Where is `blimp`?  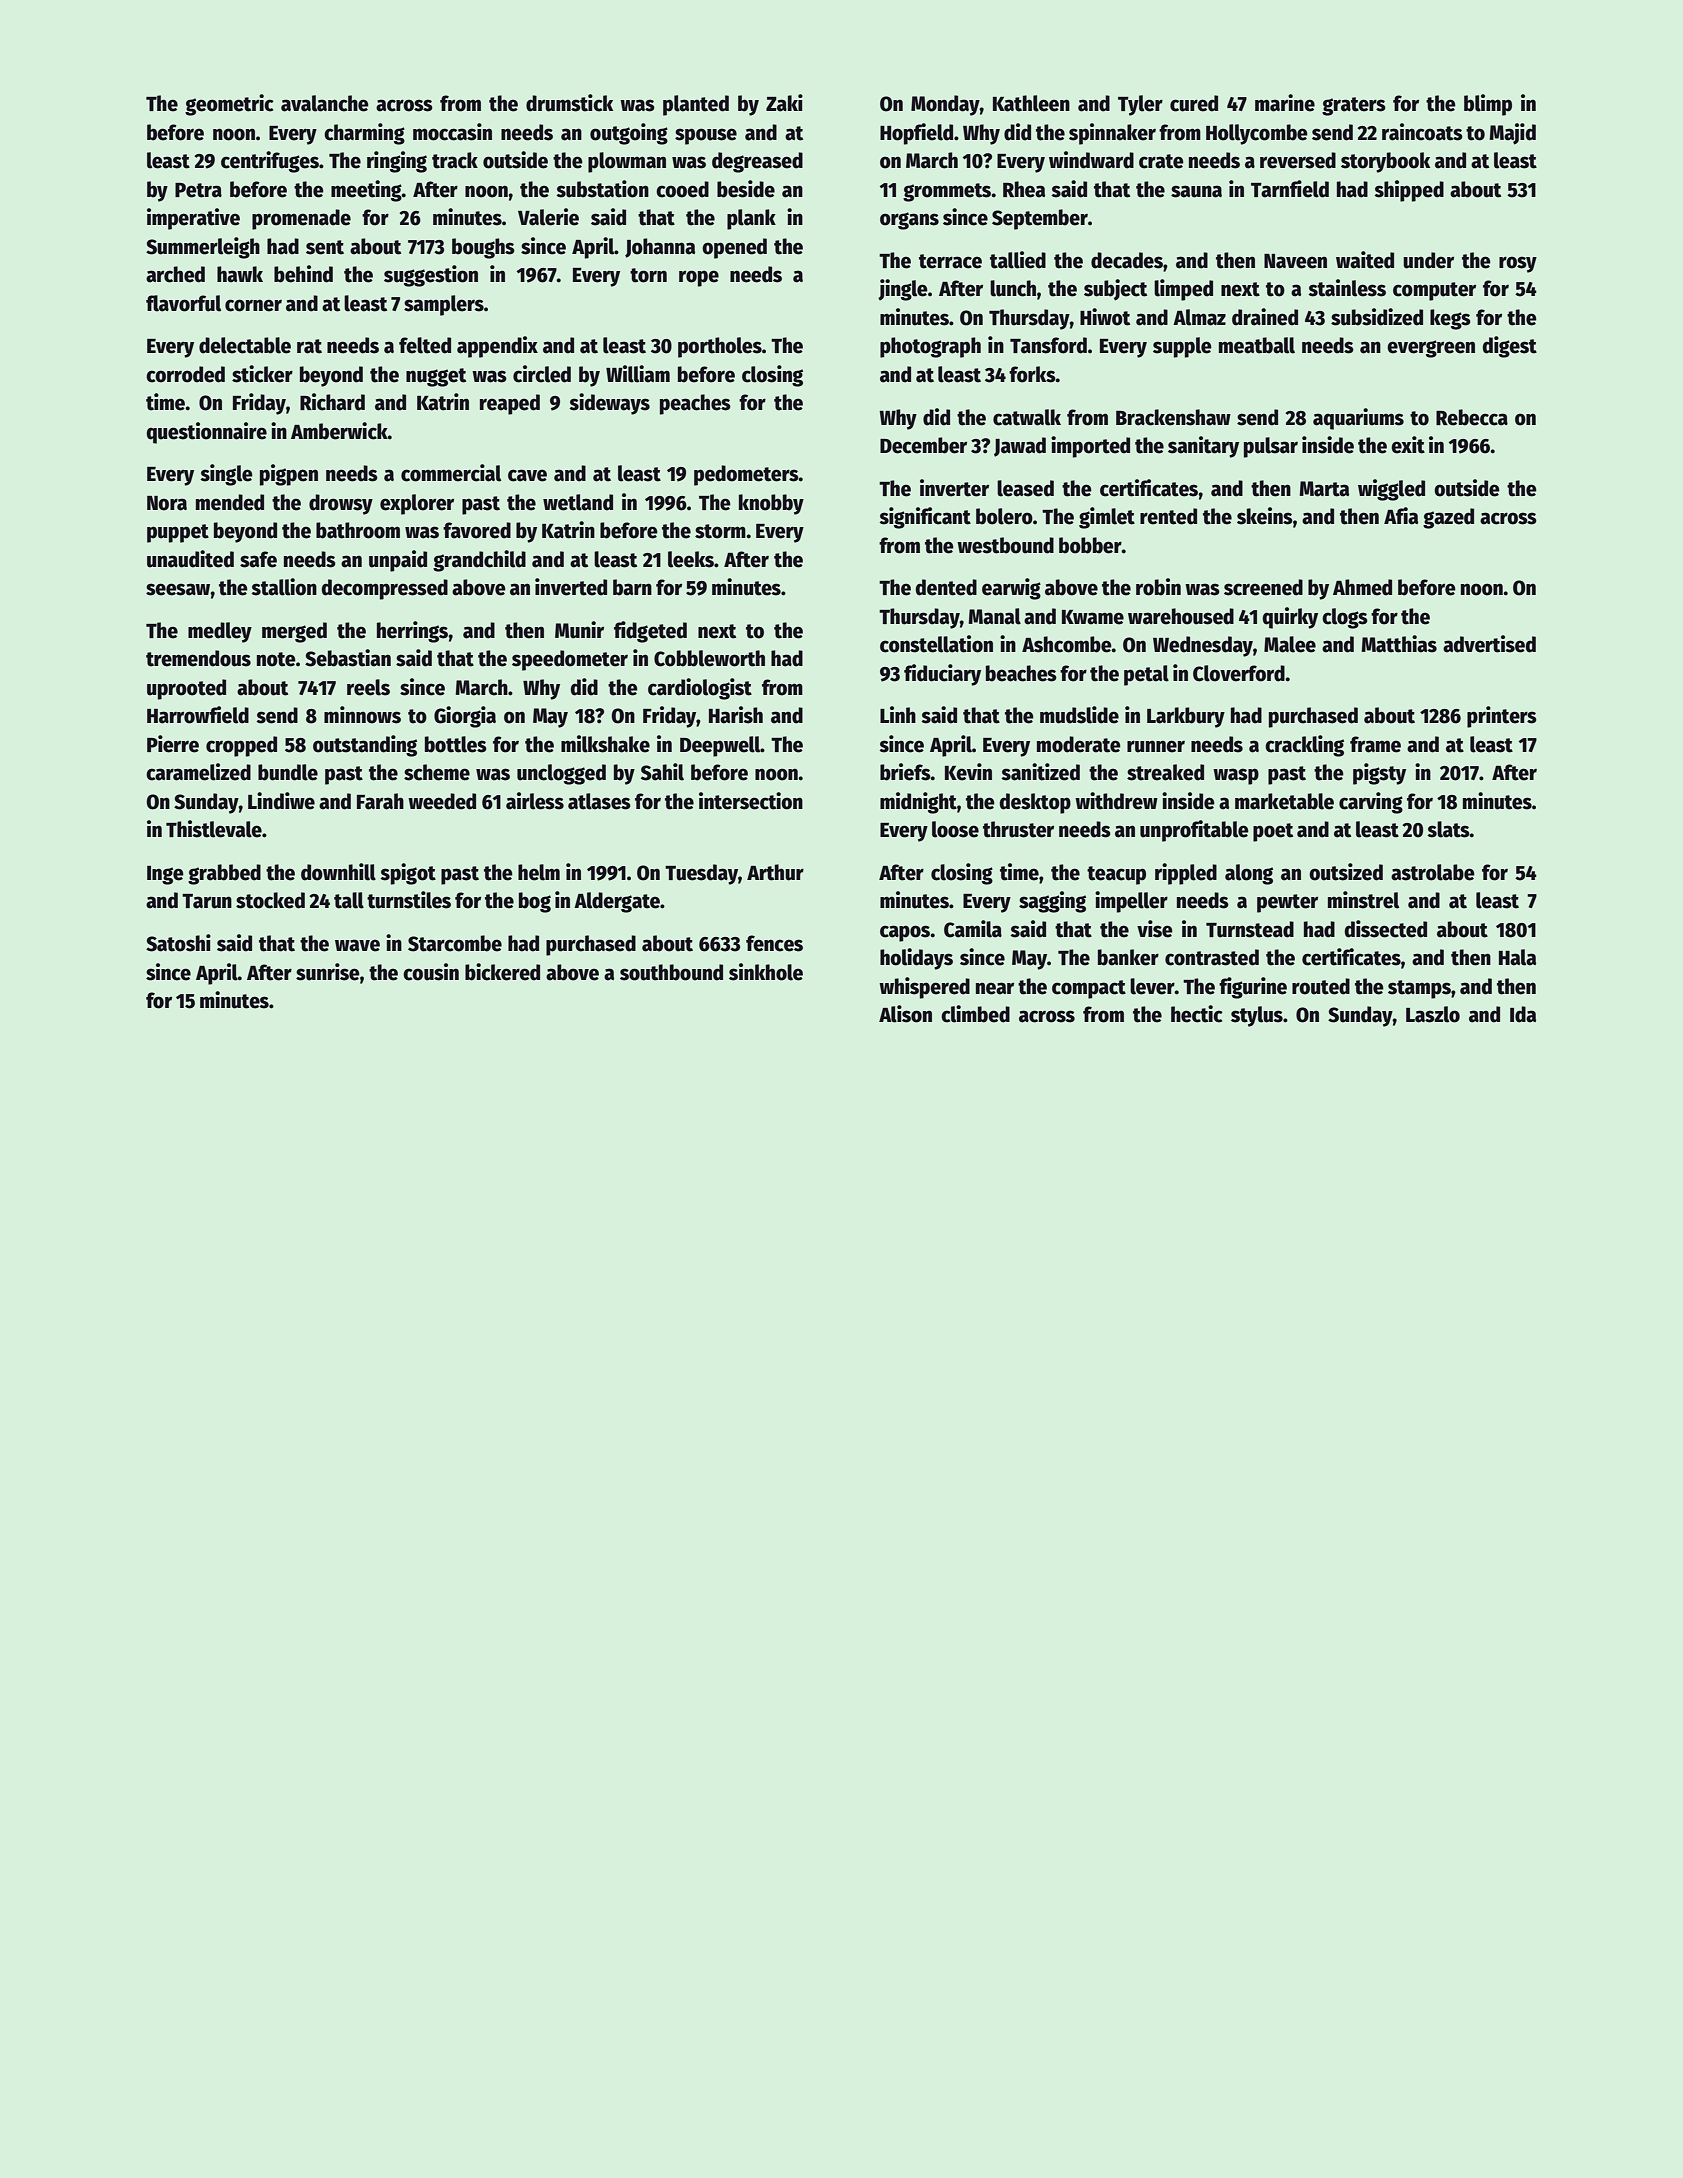
blimp is located at coordinates (1488, 105).
